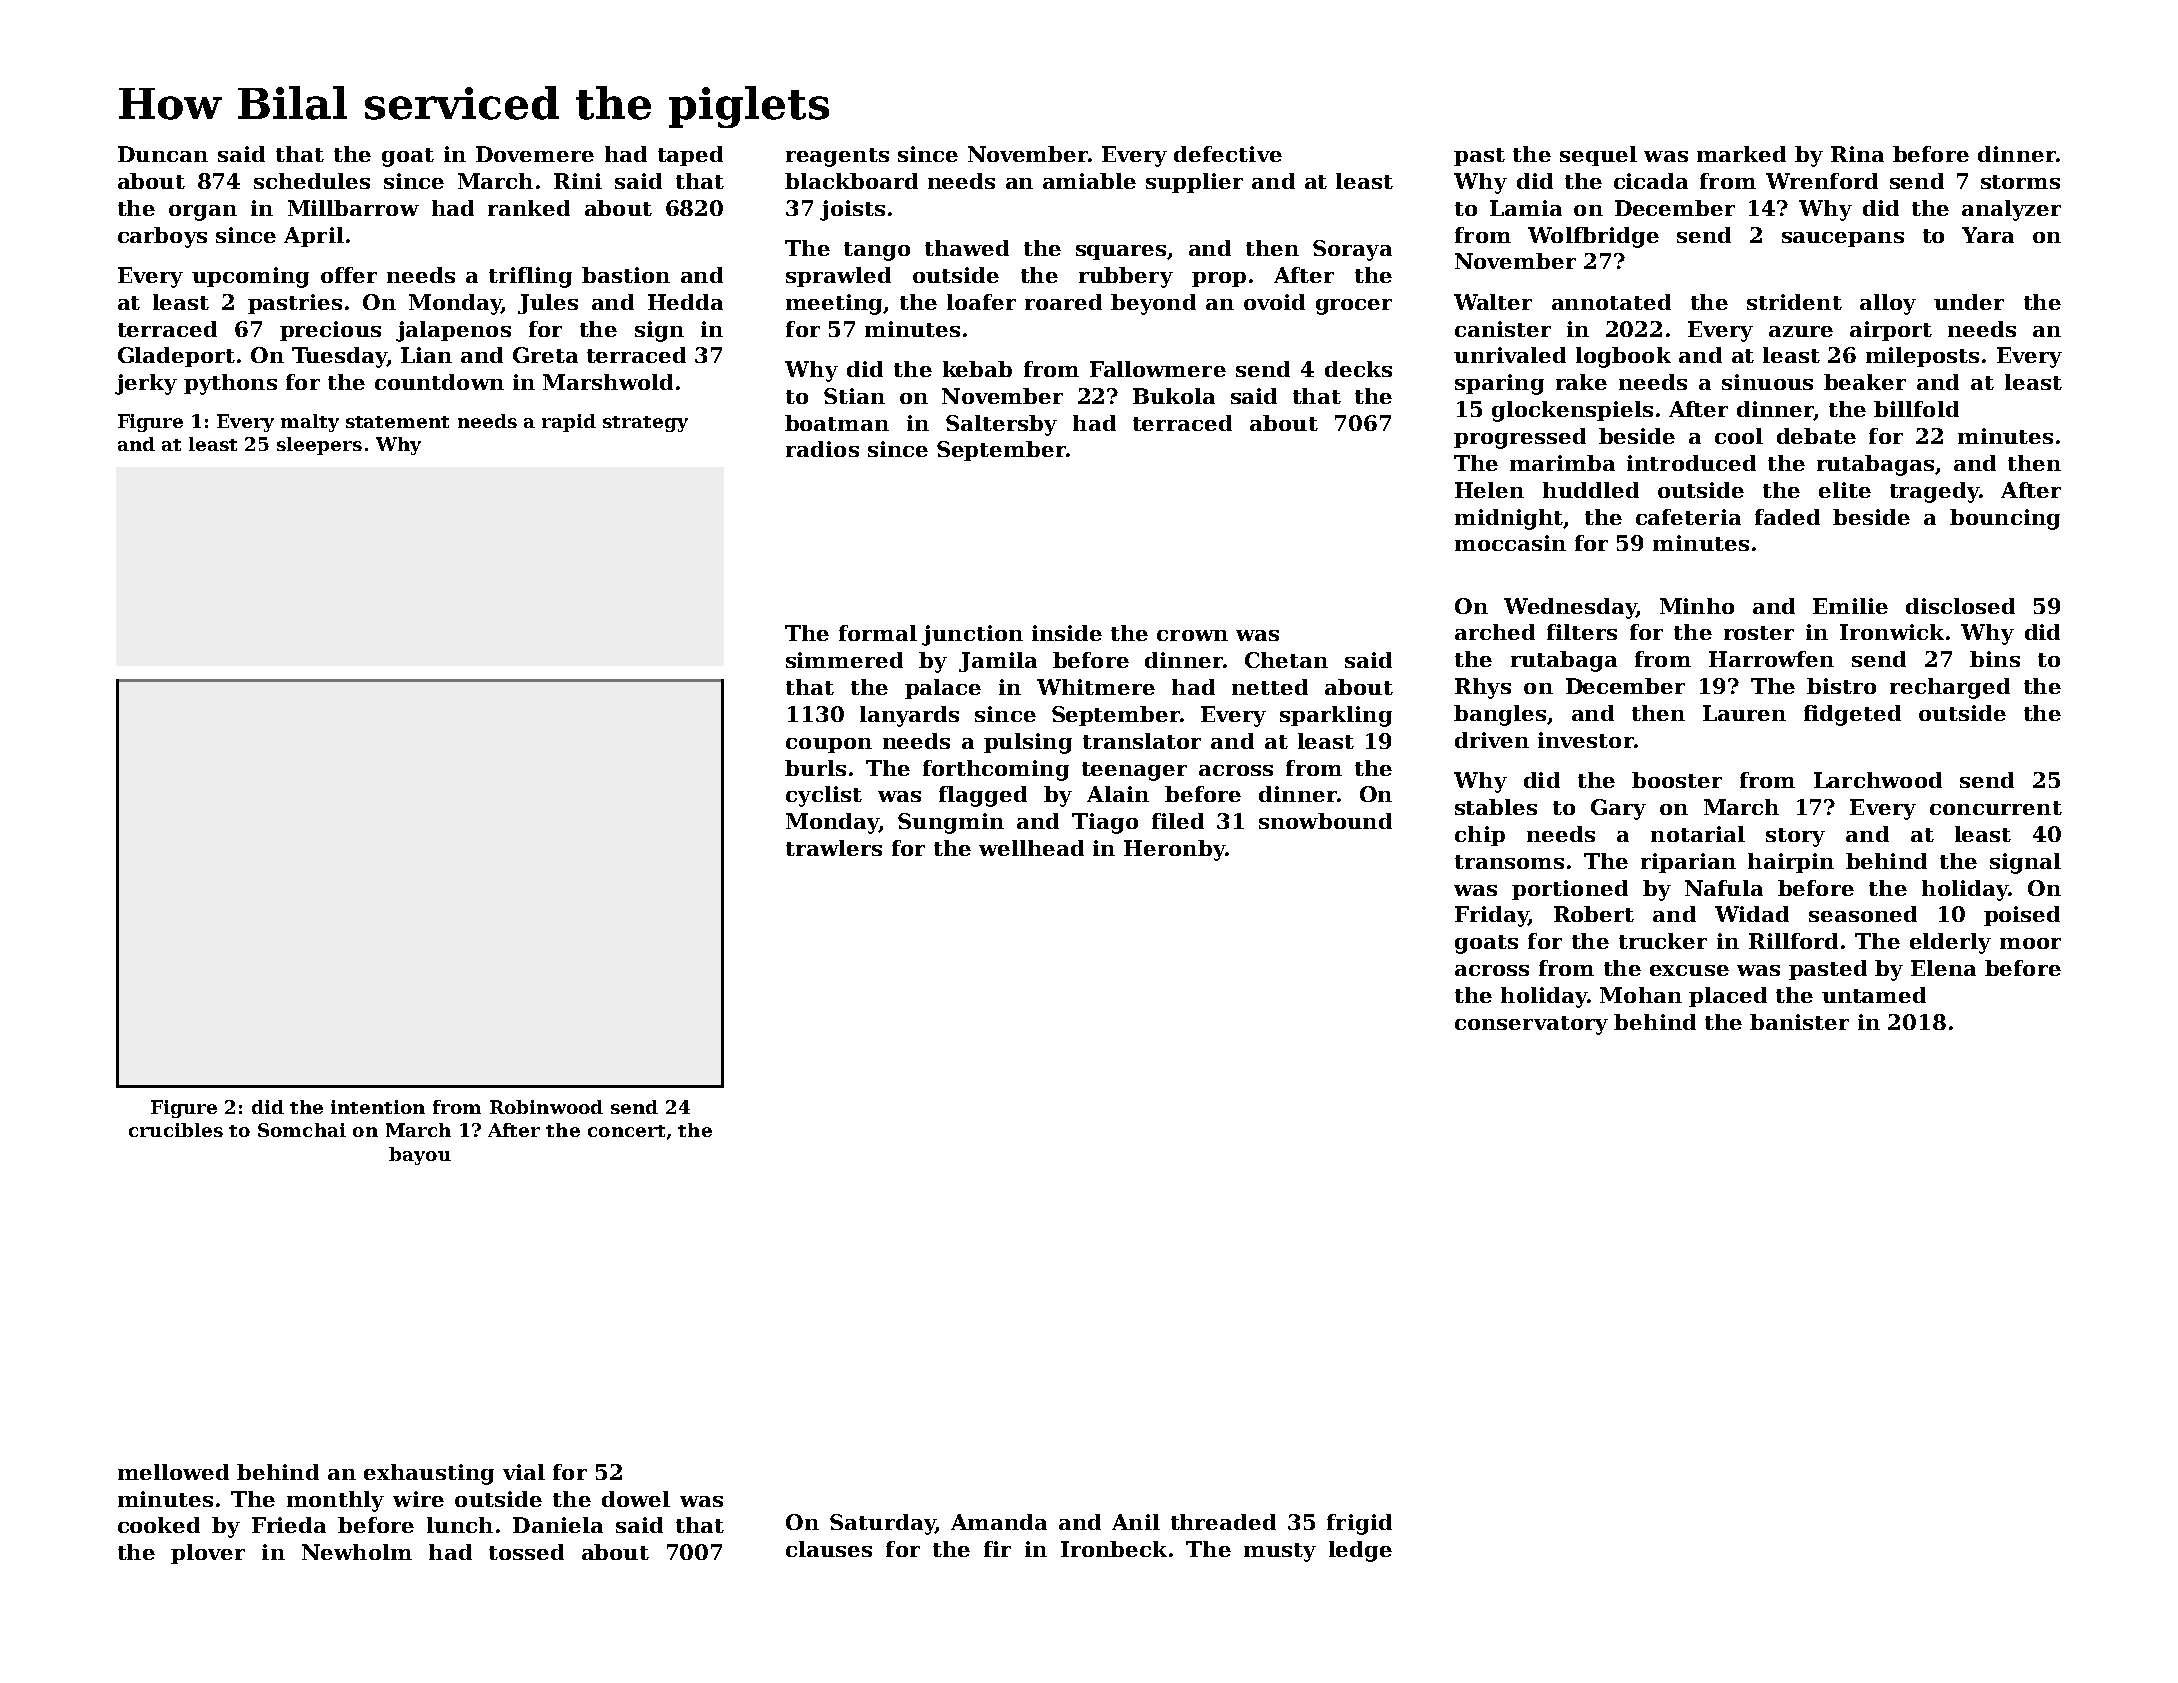 This screenshot has height=1683, width=2178. What do you see at coordinates (420, 1156) in the screenshot?
I see `bayou` at bounding box center [420, 1156].
